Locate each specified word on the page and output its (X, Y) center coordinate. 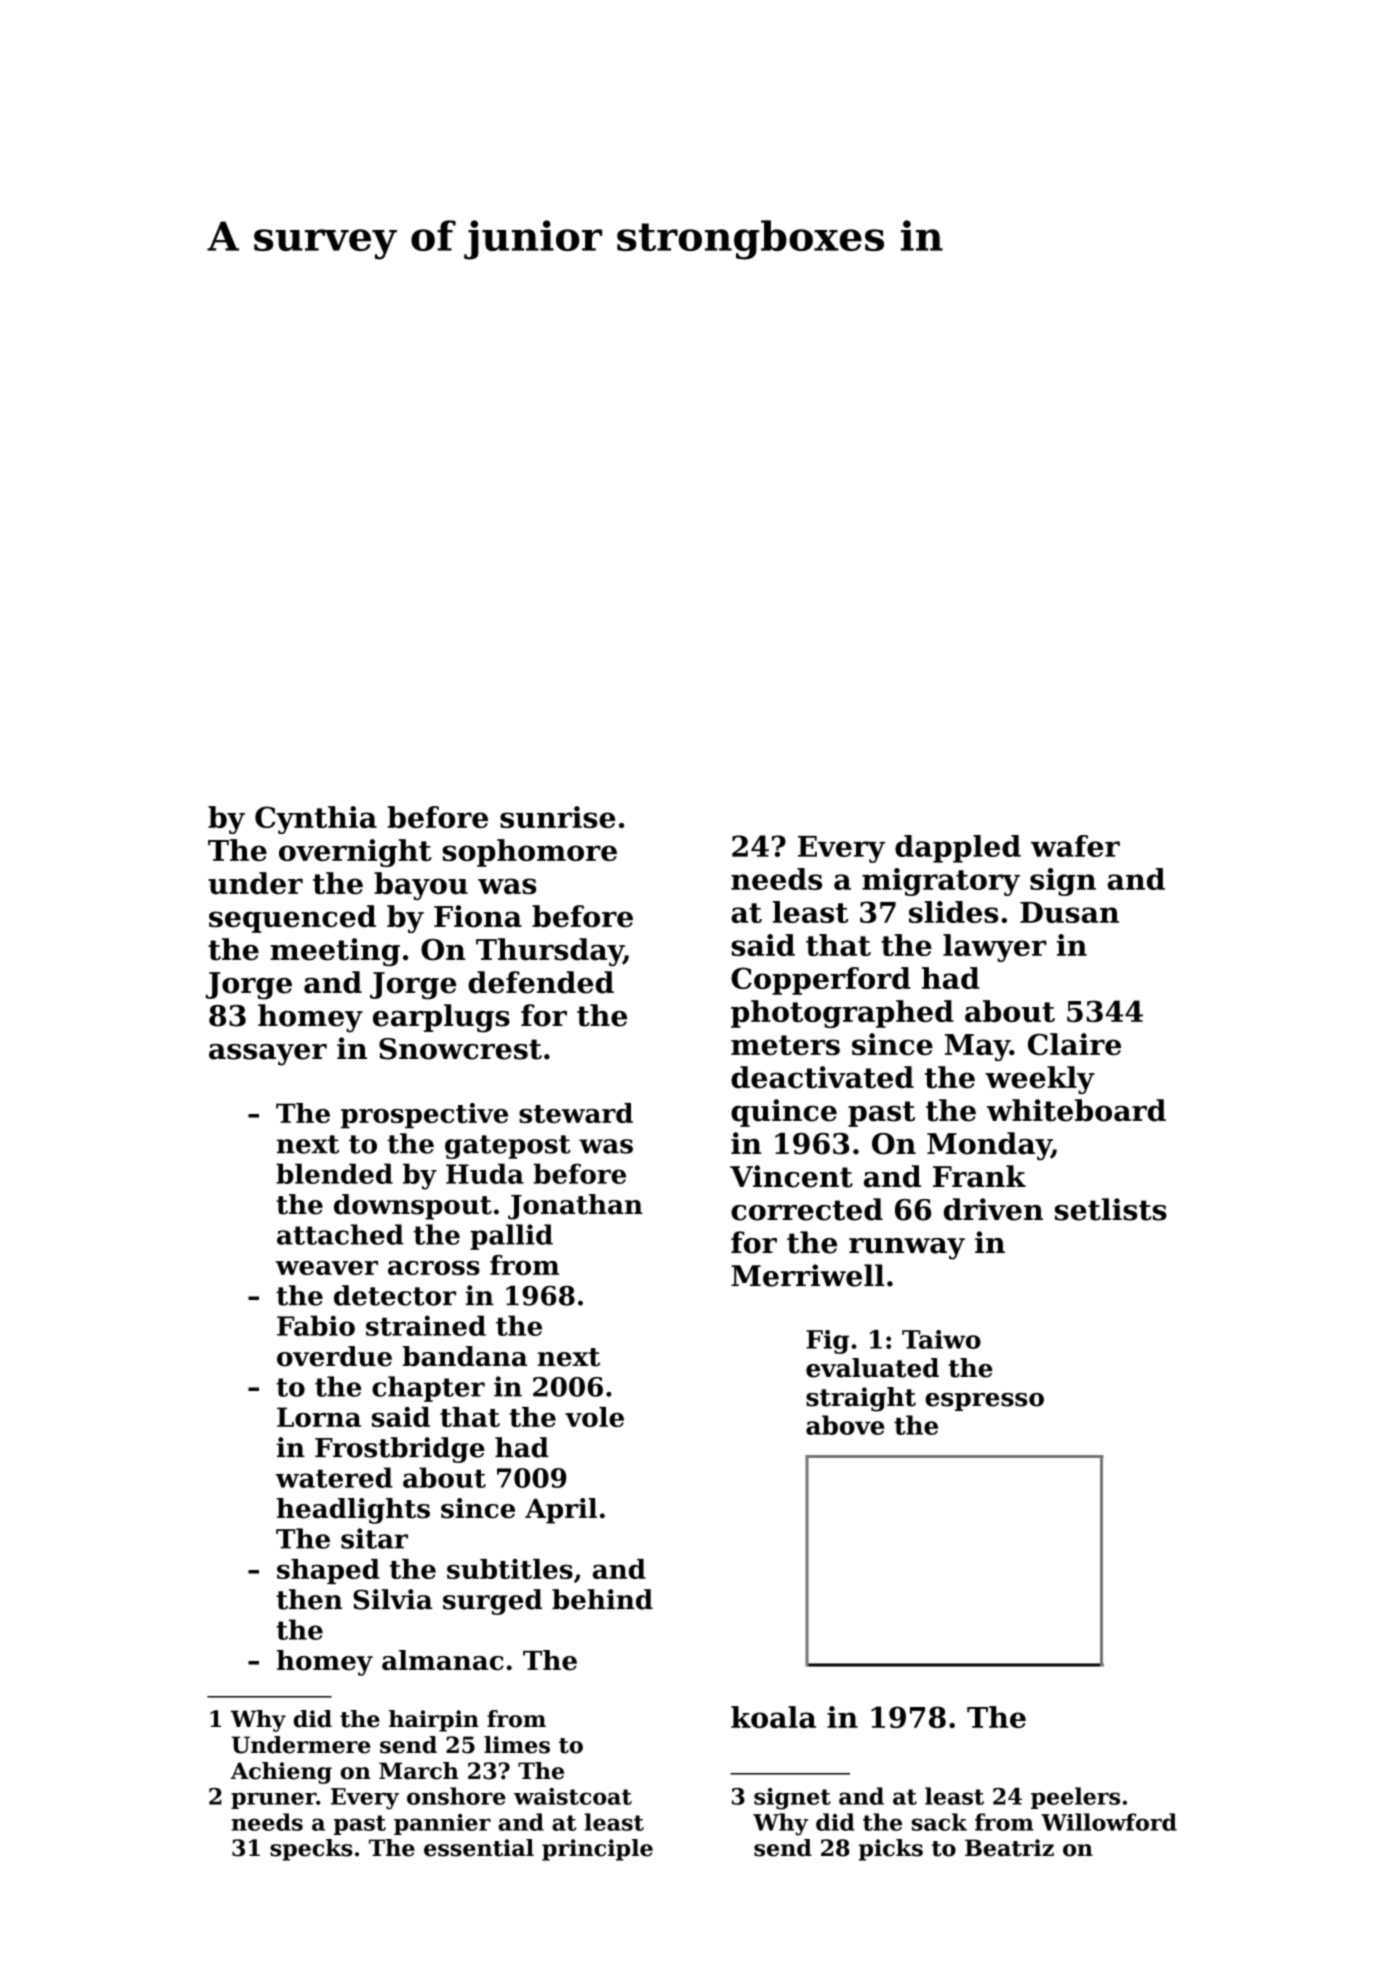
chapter (428, 1389)
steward (576, 1113)
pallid (511, 1237)
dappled (958, 849)
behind (602, 1599)
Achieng (281, 1773)
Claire (1074, 1044)
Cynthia (316, 820)
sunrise (558, 817)
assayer (268, 1055)
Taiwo (941, 1339)
